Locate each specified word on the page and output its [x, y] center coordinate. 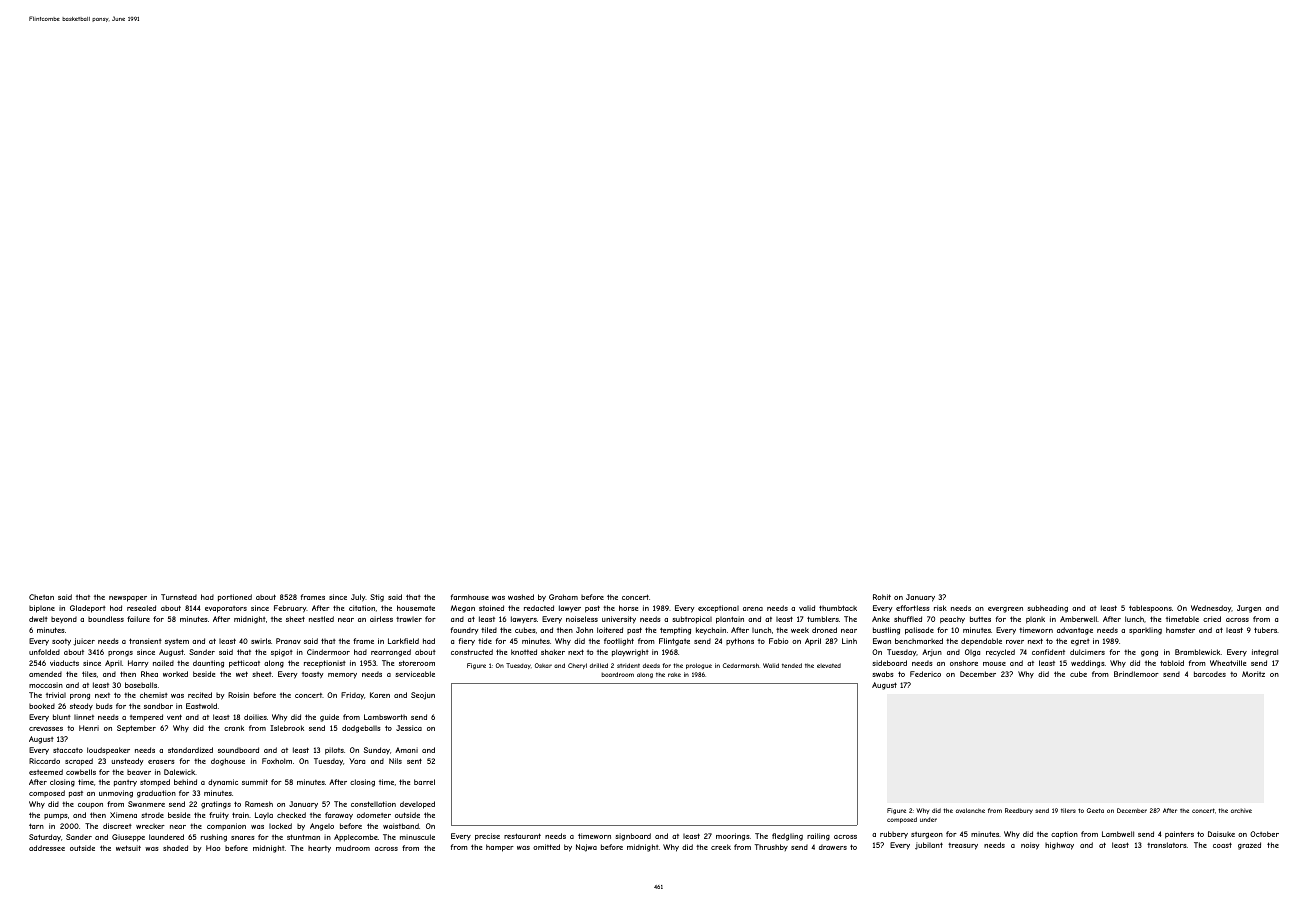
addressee [47, 848]
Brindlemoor [1136, 674]
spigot [282, 653]
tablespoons [1150, 609]
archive [1241, 810]
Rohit [882, 597]
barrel [424, 782]
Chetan [41, 597]
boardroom [617, 674]
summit [255, 782]
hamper [500, 848]
